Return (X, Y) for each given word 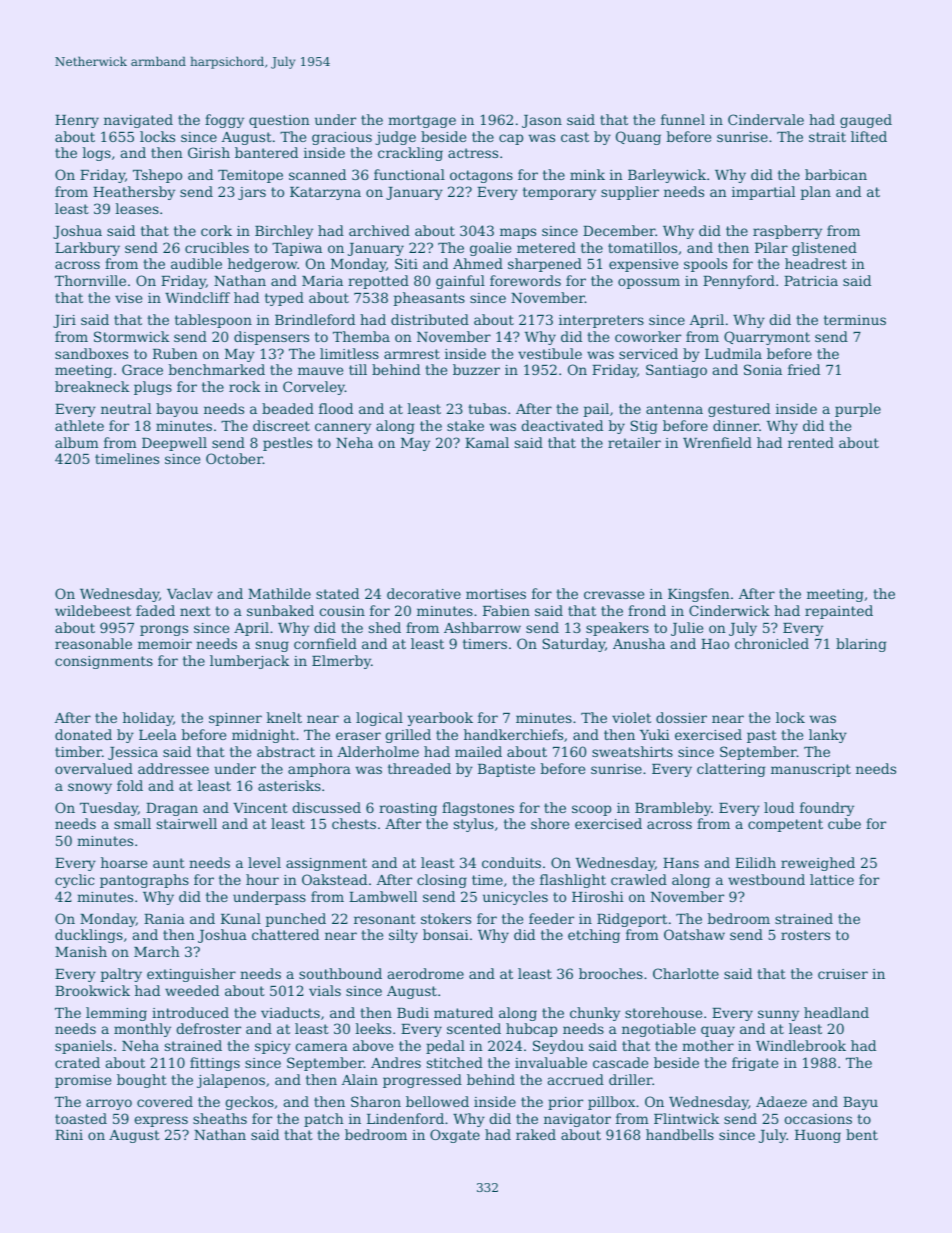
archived (379, 230)
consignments (104, 662)
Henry (77, 121)
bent (862, 1134)
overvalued (94, 768)
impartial (763, 193)
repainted (839, 612)
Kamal (487, 442)
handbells (680, 1134)
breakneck (92, 386)
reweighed (818, 864)
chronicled (772, 643)
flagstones (478, 809)
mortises (496, 594)
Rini (69, 1135)
